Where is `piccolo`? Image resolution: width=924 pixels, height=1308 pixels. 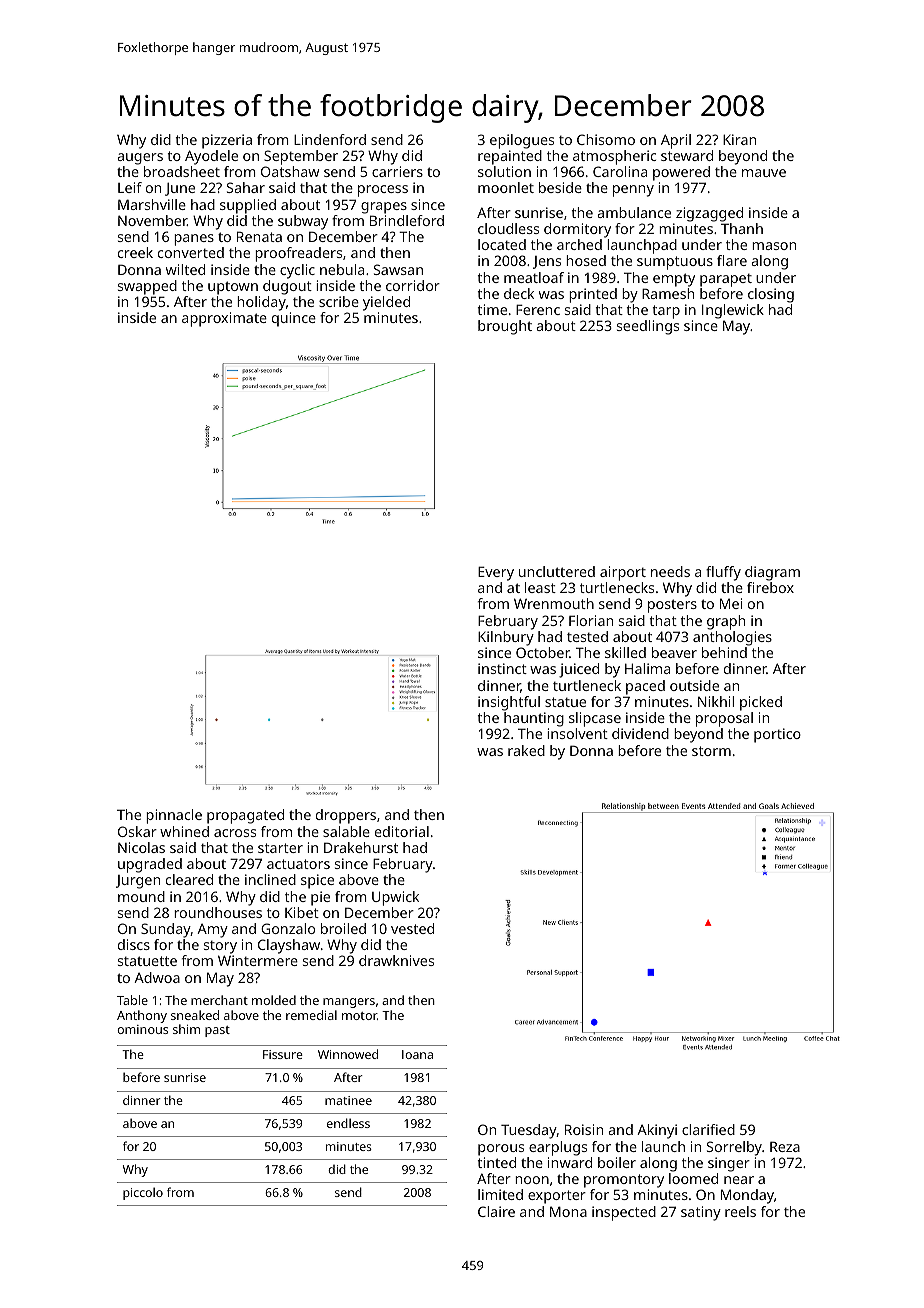
piccolo is located at coordinates (143, 1193).
